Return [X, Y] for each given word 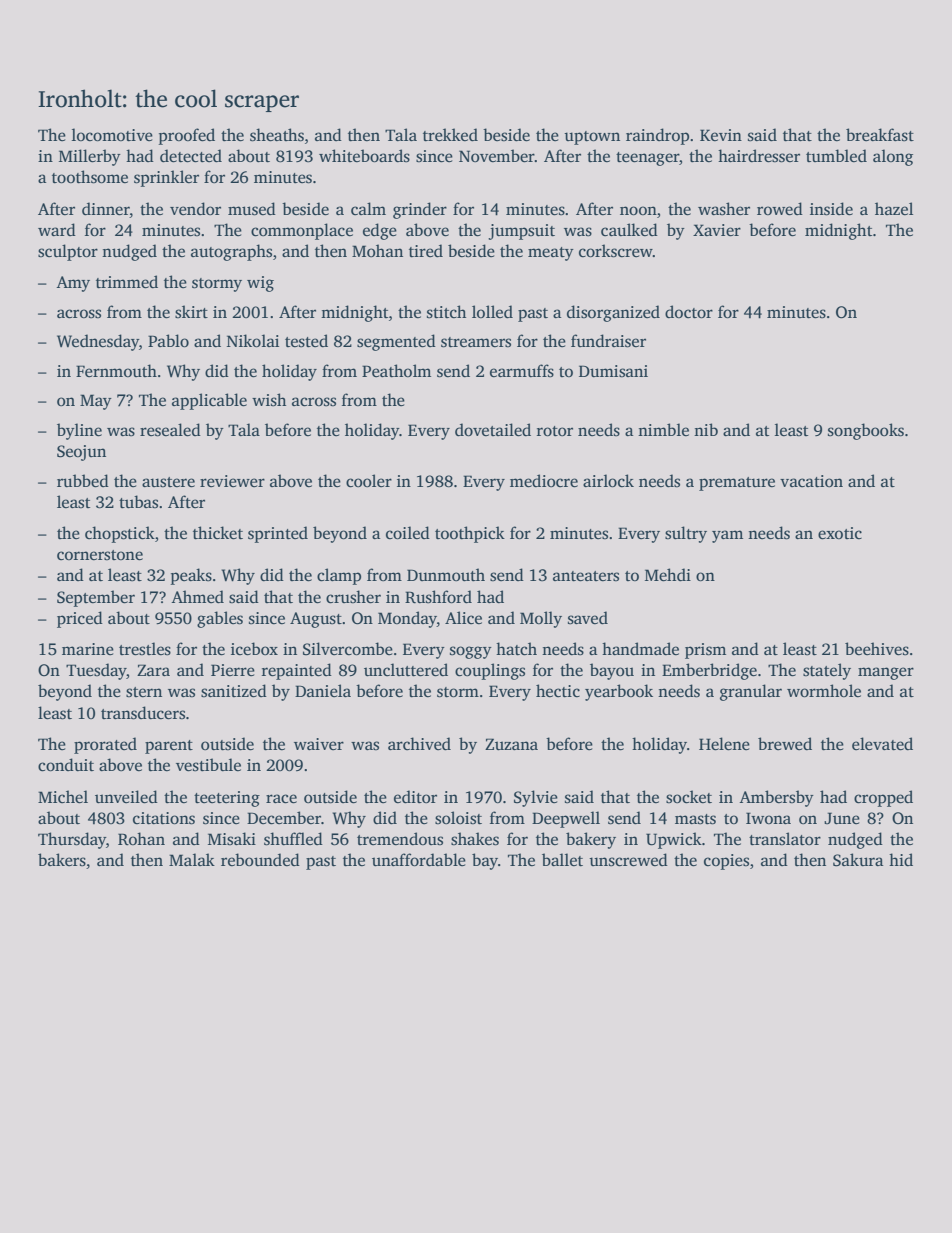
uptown [592, 138]
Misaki [232, 839]
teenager [647, 159]
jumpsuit [521, 232]
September [96, 598]
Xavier [717, 230]
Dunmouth [446, 575]
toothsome [90, 177]
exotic [840, 533]
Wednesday [98, 342]
